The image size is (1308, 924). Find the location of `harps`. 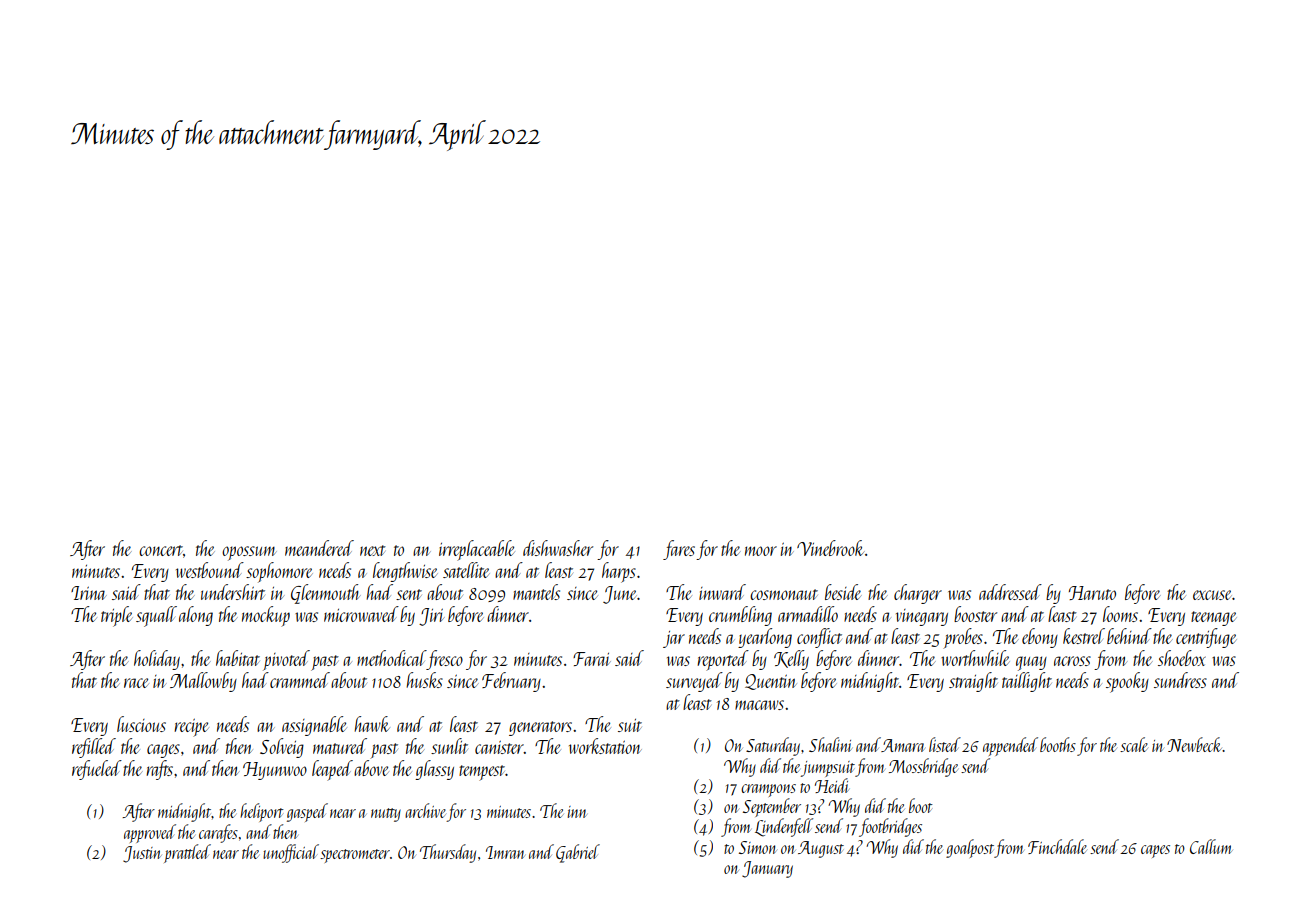

harps is located at coordinates (619, 572).
